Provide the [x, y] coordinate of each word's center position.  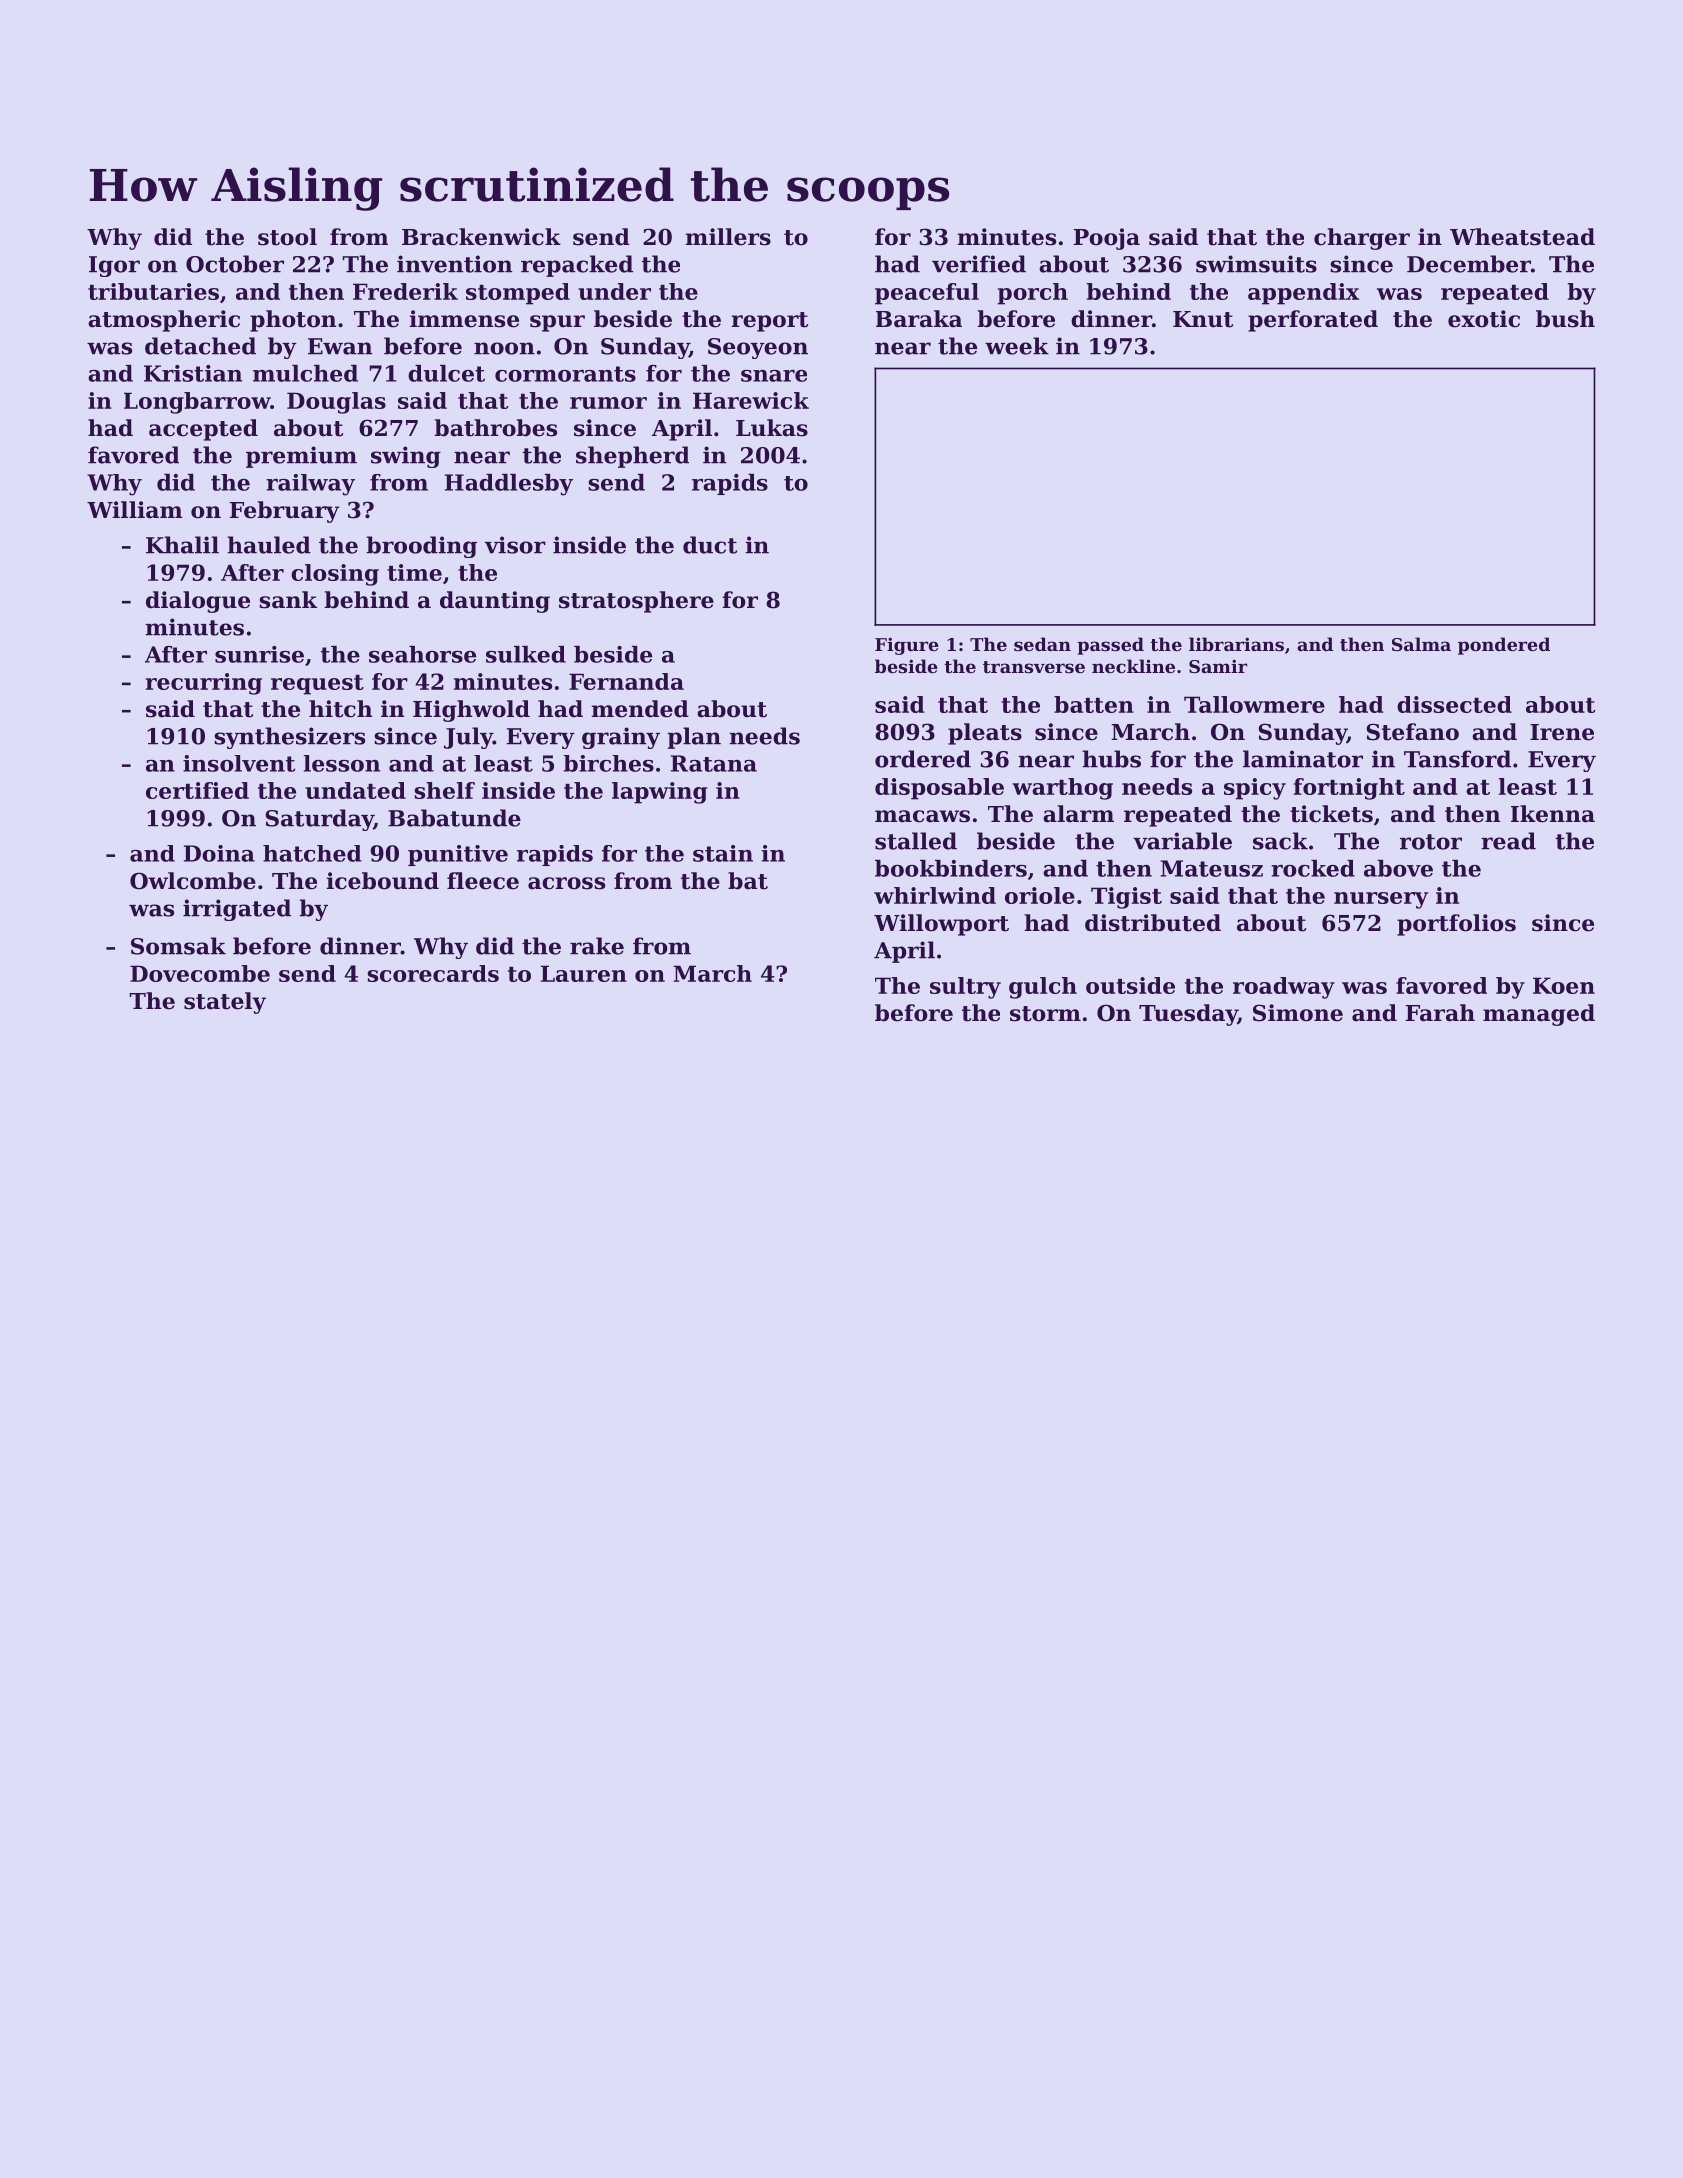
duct [710, 545]
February [285, 512]
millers [728, 237]
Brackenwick [481, 237]
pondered [1504, 646]
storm [1045, 1014]
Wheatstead [1522, 237]
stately [225, 1003]
